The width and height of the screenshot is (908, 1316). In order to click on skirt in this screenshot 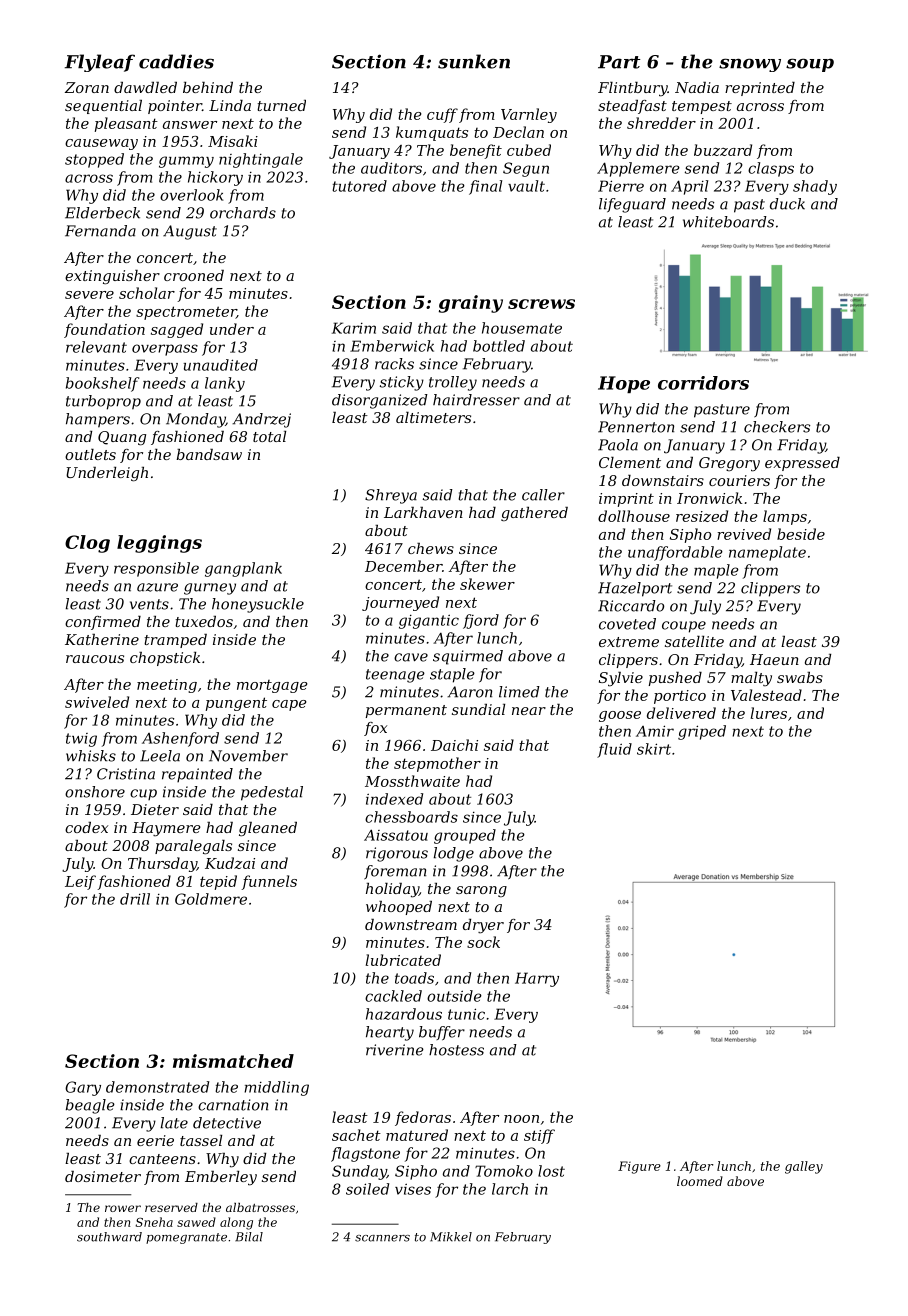, I will do `click(654, 749)`.
